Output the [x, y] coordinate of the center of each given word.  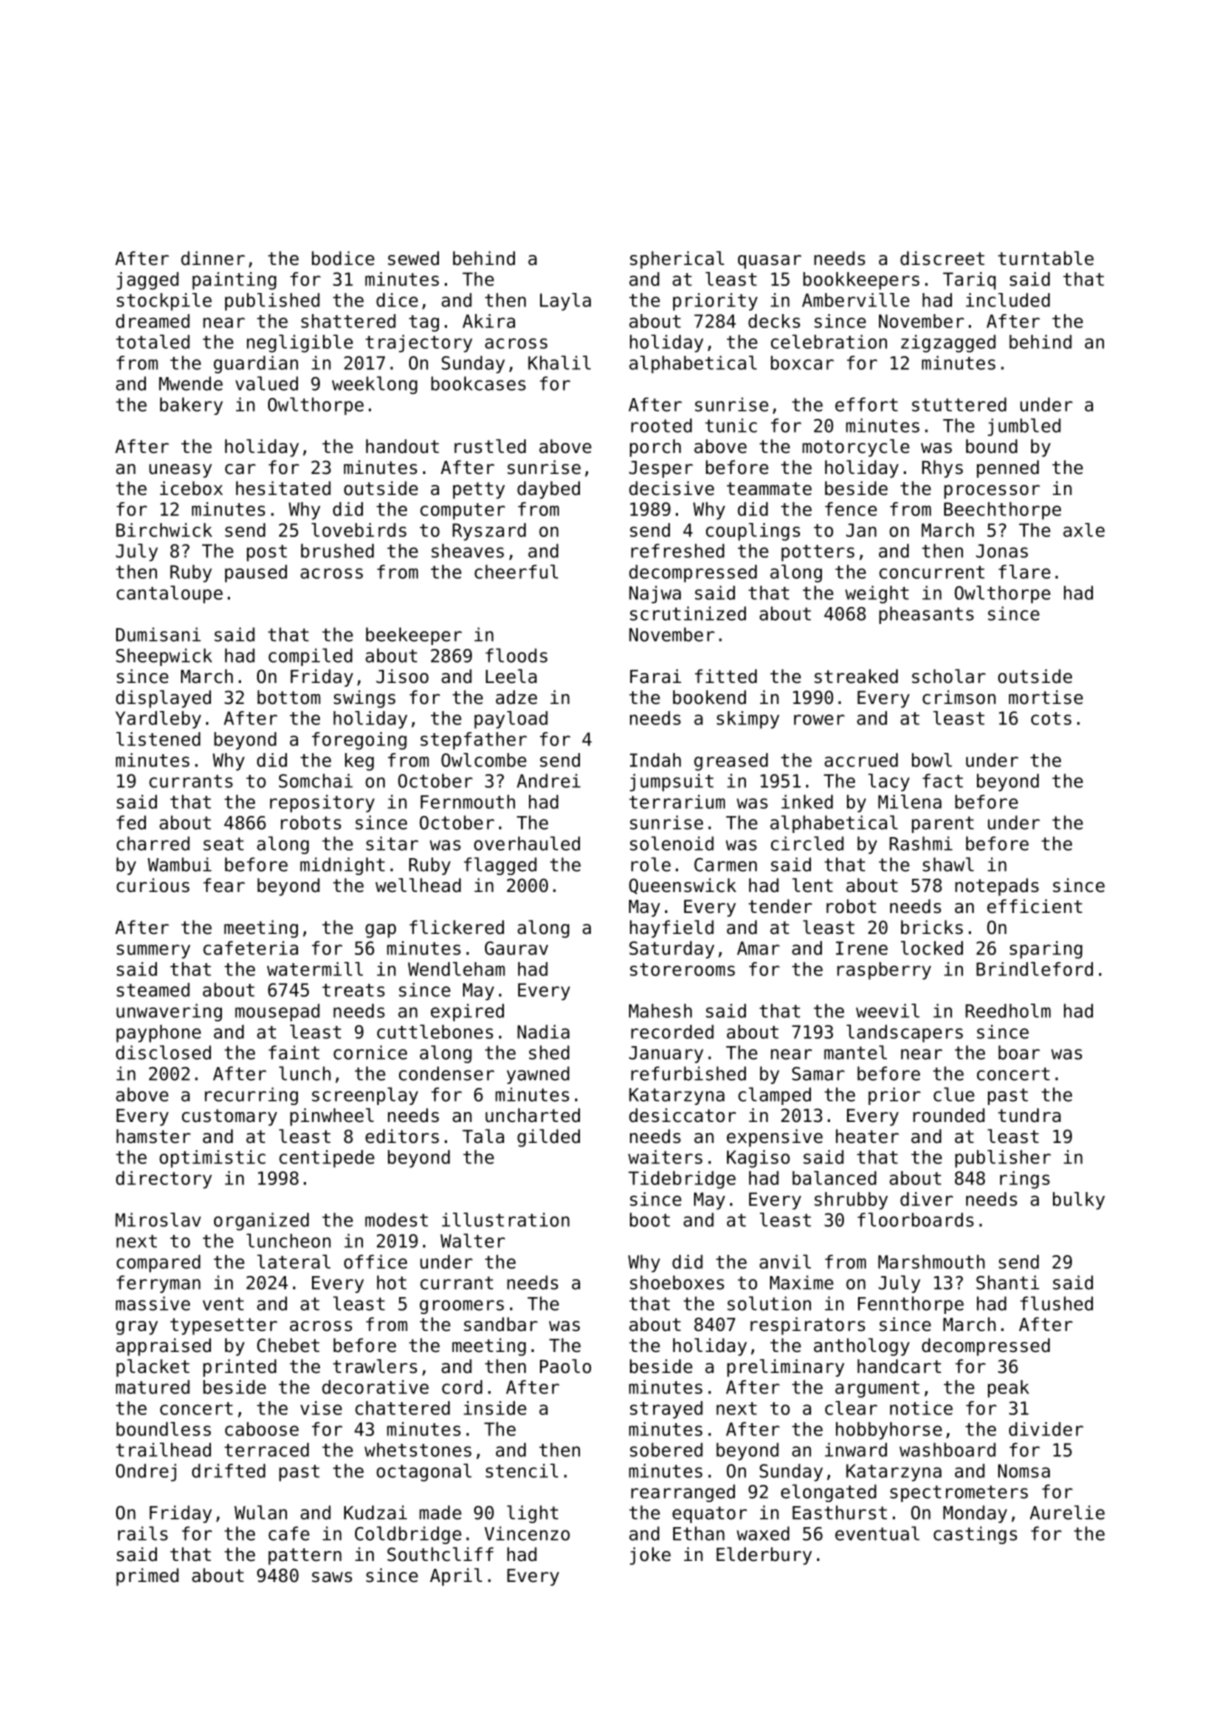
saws [332, 1577]
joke [650, 1556]
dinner [213, 258]
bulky [1079, 1201]
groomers [462, 1307]
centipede [327, 1159]
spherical [677, 260]
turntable [1046, 258]
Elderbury [764, 1556]
